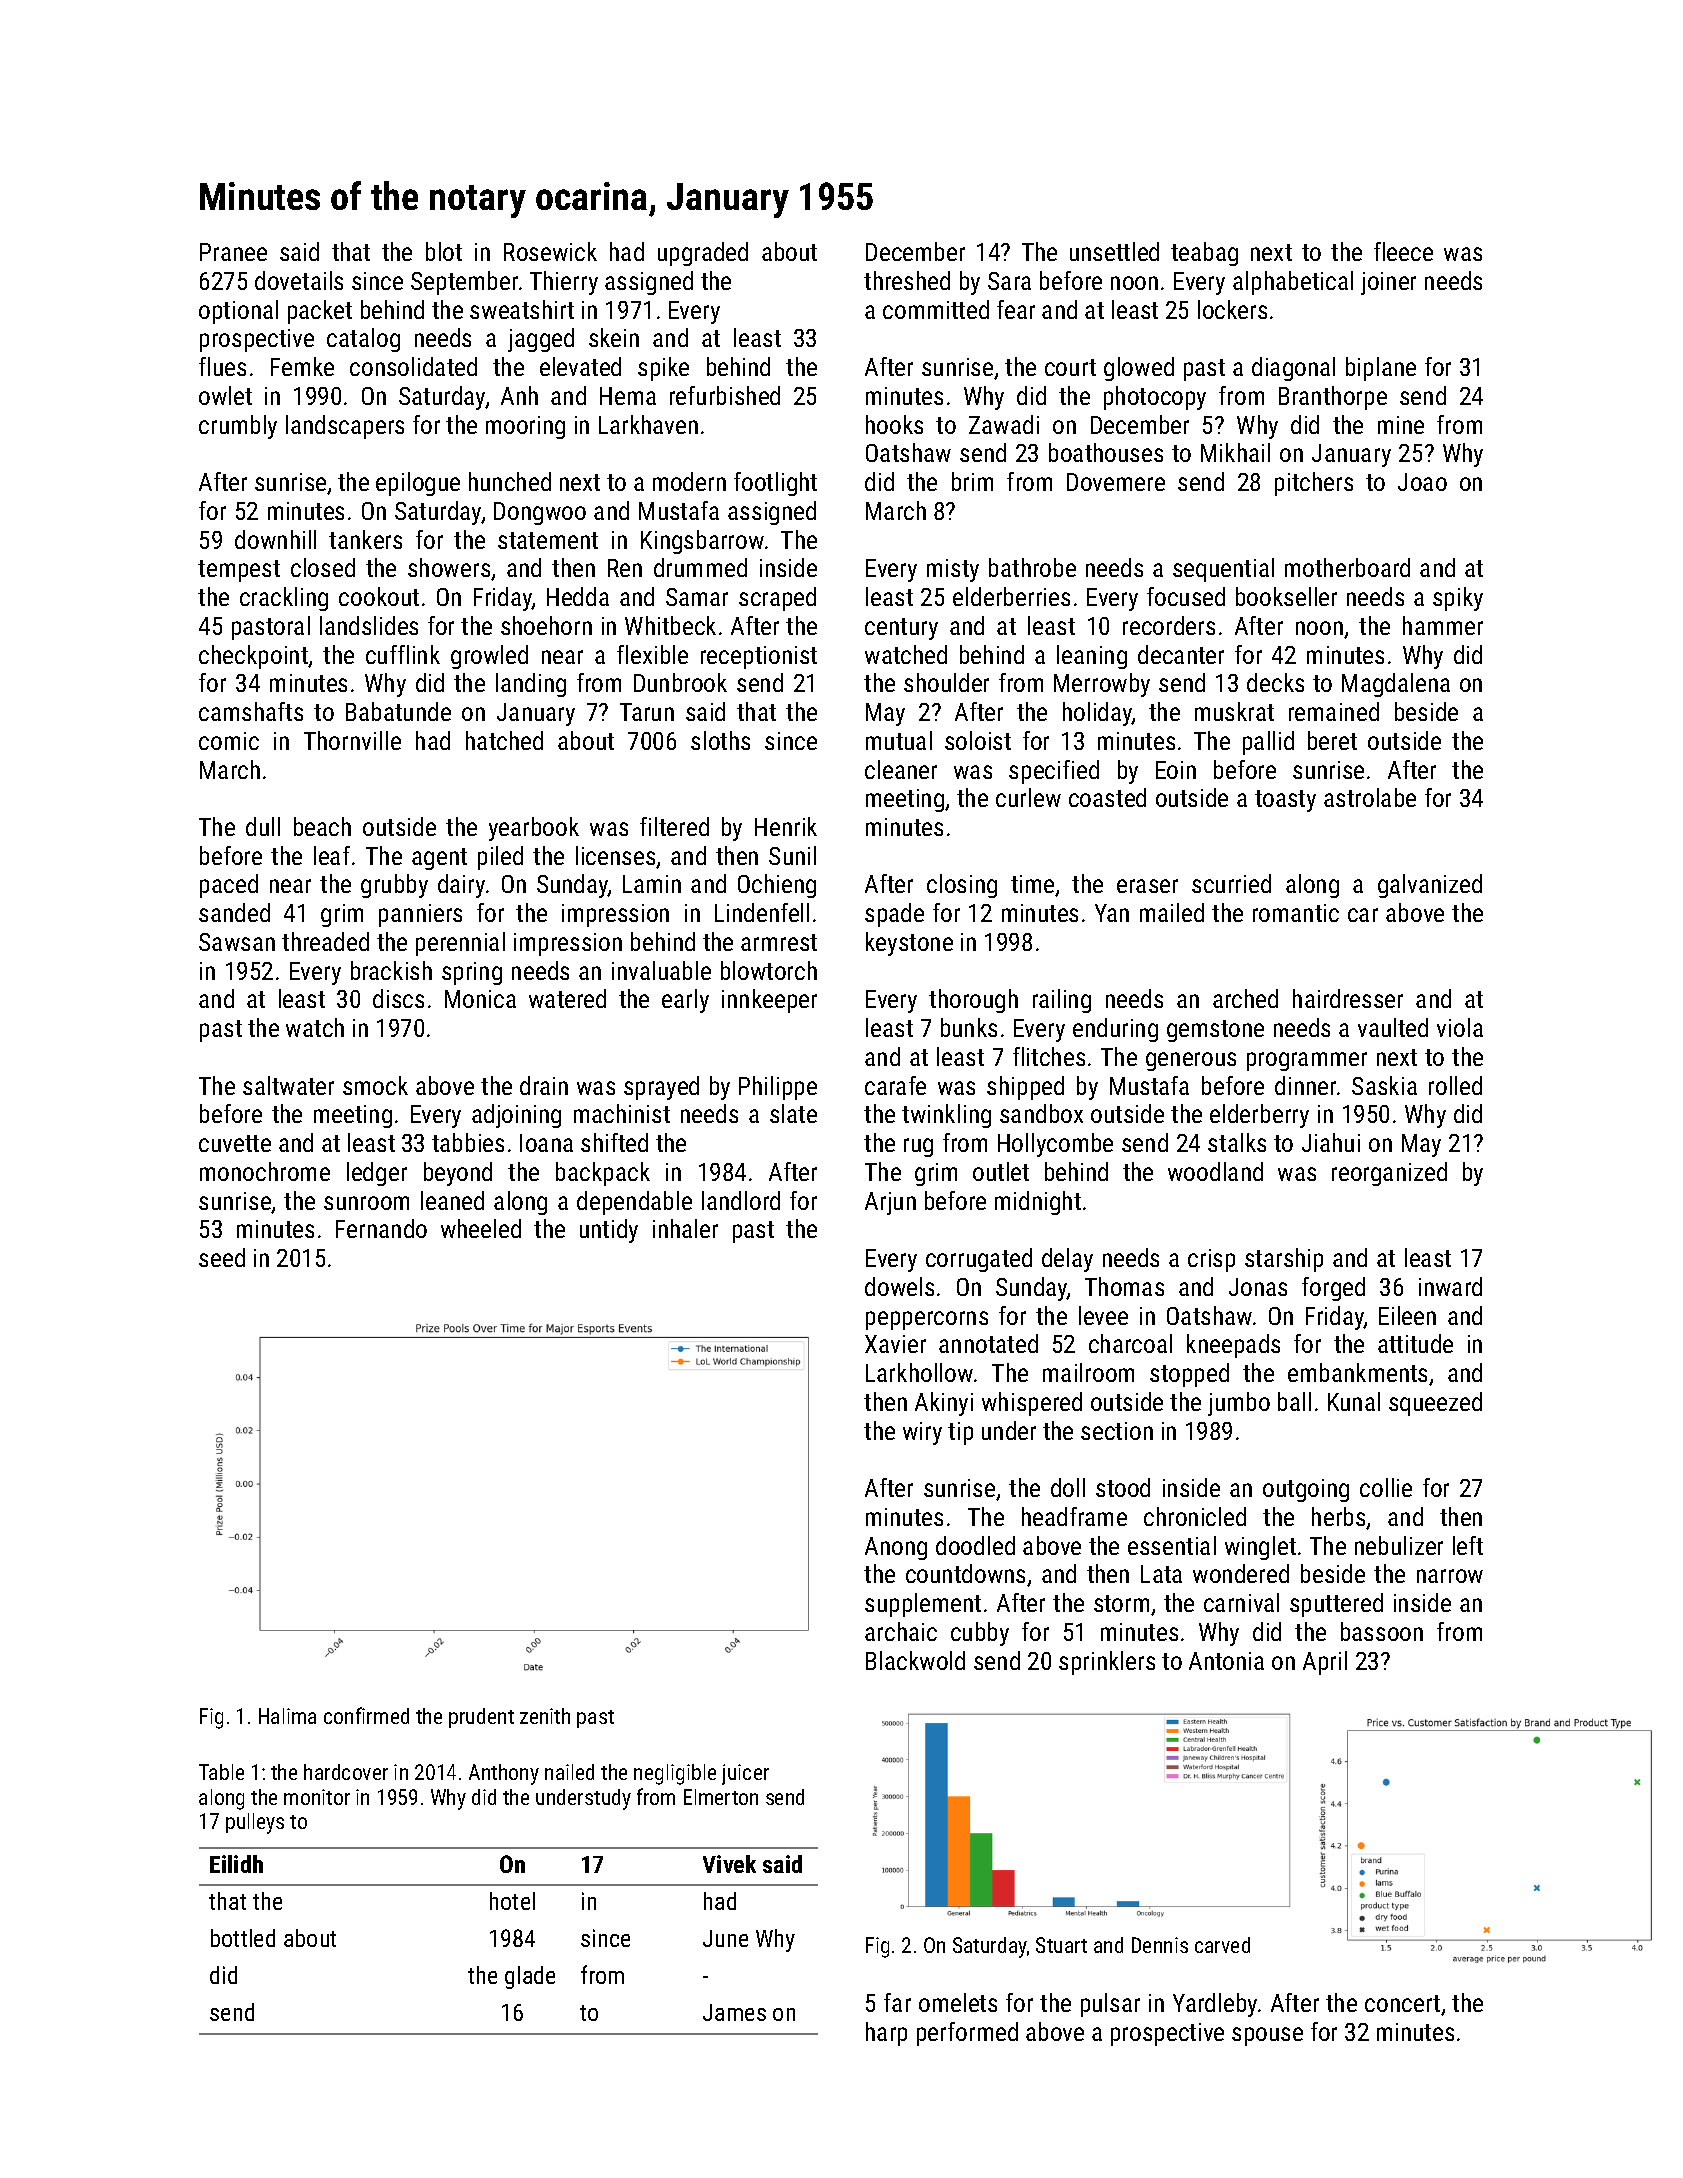 The image size is (1683, 2178). What do you see at coordinates (1293, 283) in the screenshot?
I see `alphabetical` at bounding box center [1293, 283].
